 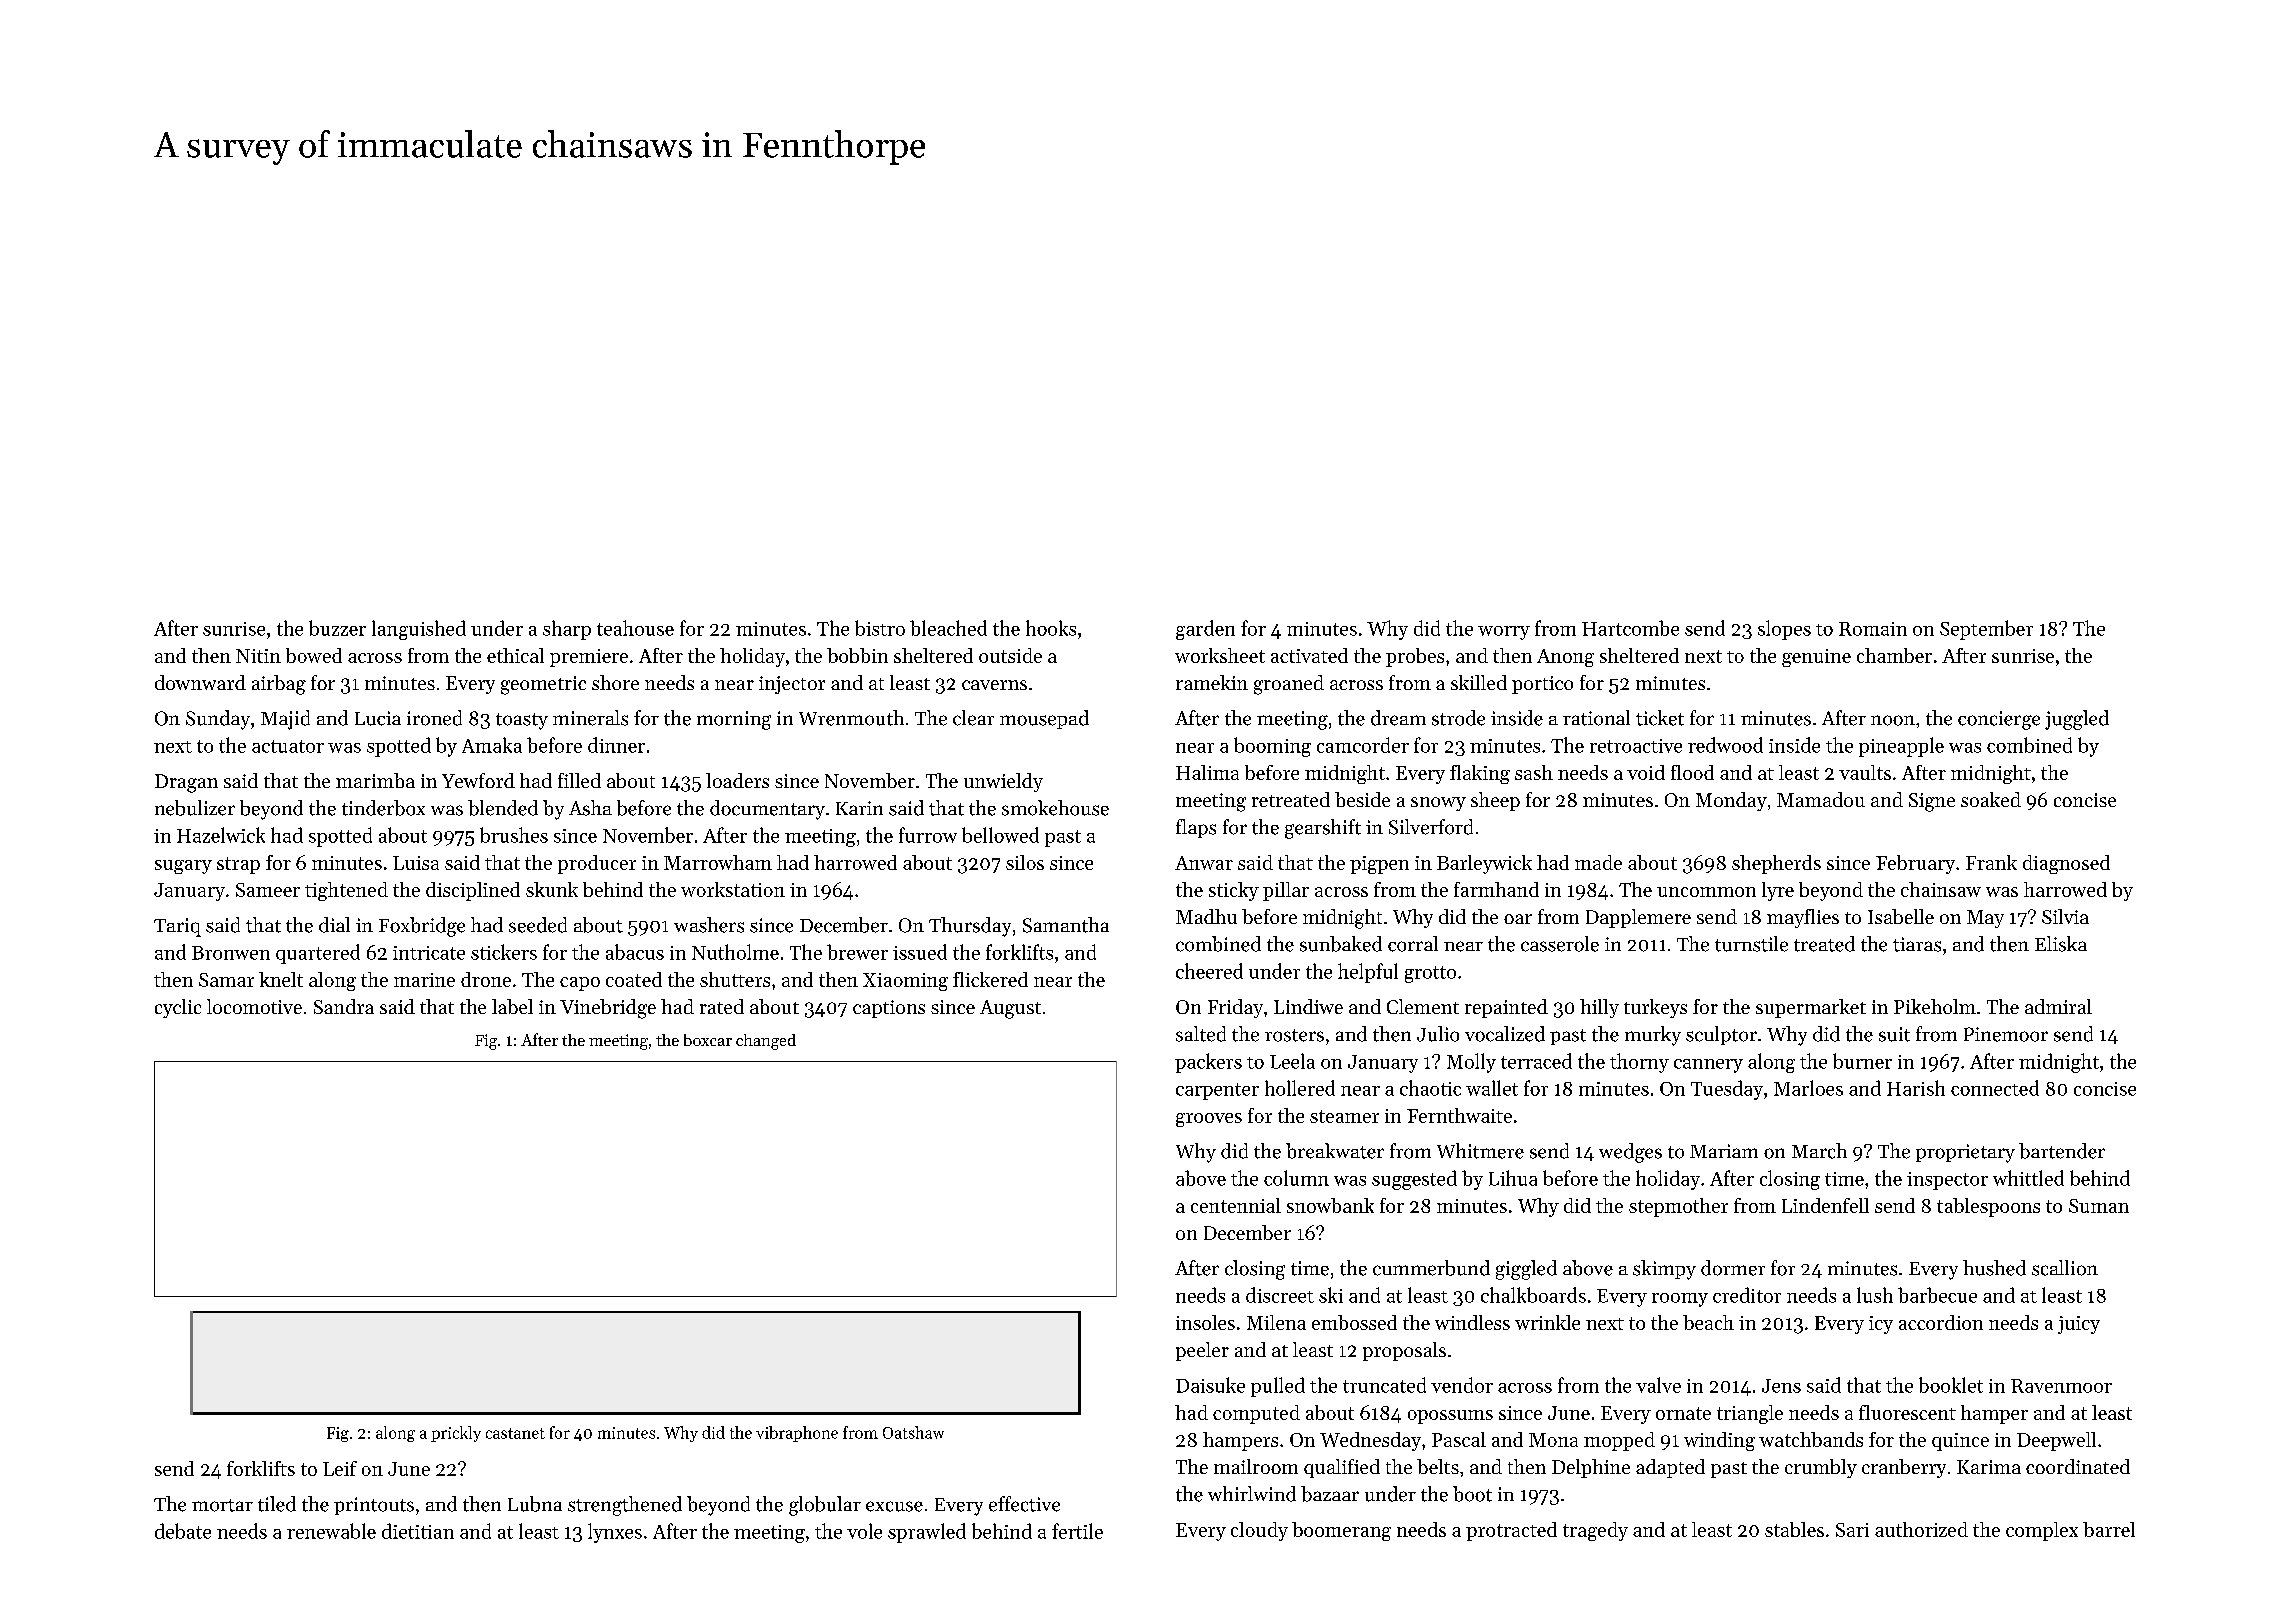 What do you see at coordinates (1209, 1120) in the page?
I see `grooves` at bounding box center [1209, 1120].
